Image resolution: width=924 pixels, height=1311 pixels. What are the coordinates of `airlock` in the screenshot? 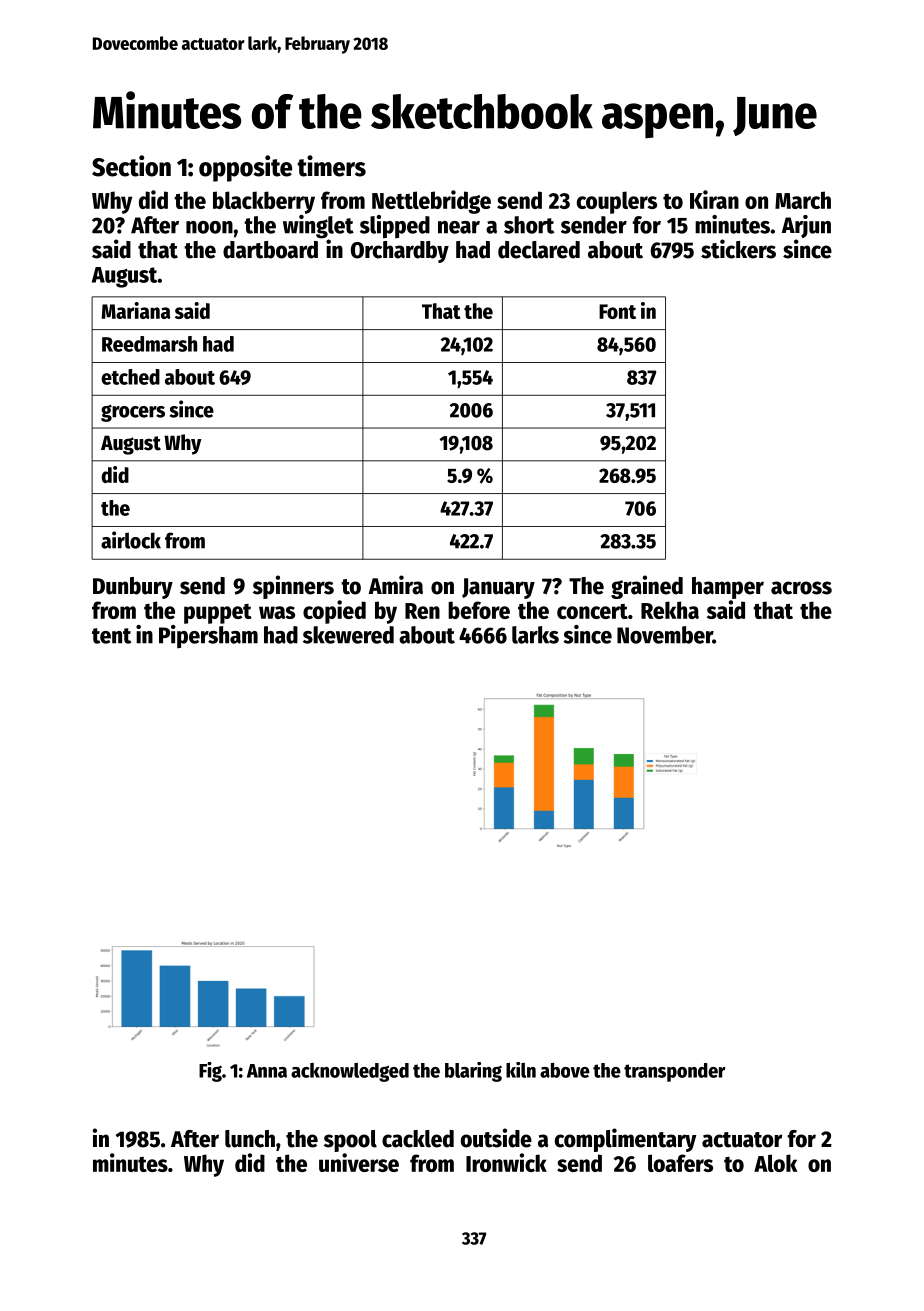 It's located at (131, 540).
